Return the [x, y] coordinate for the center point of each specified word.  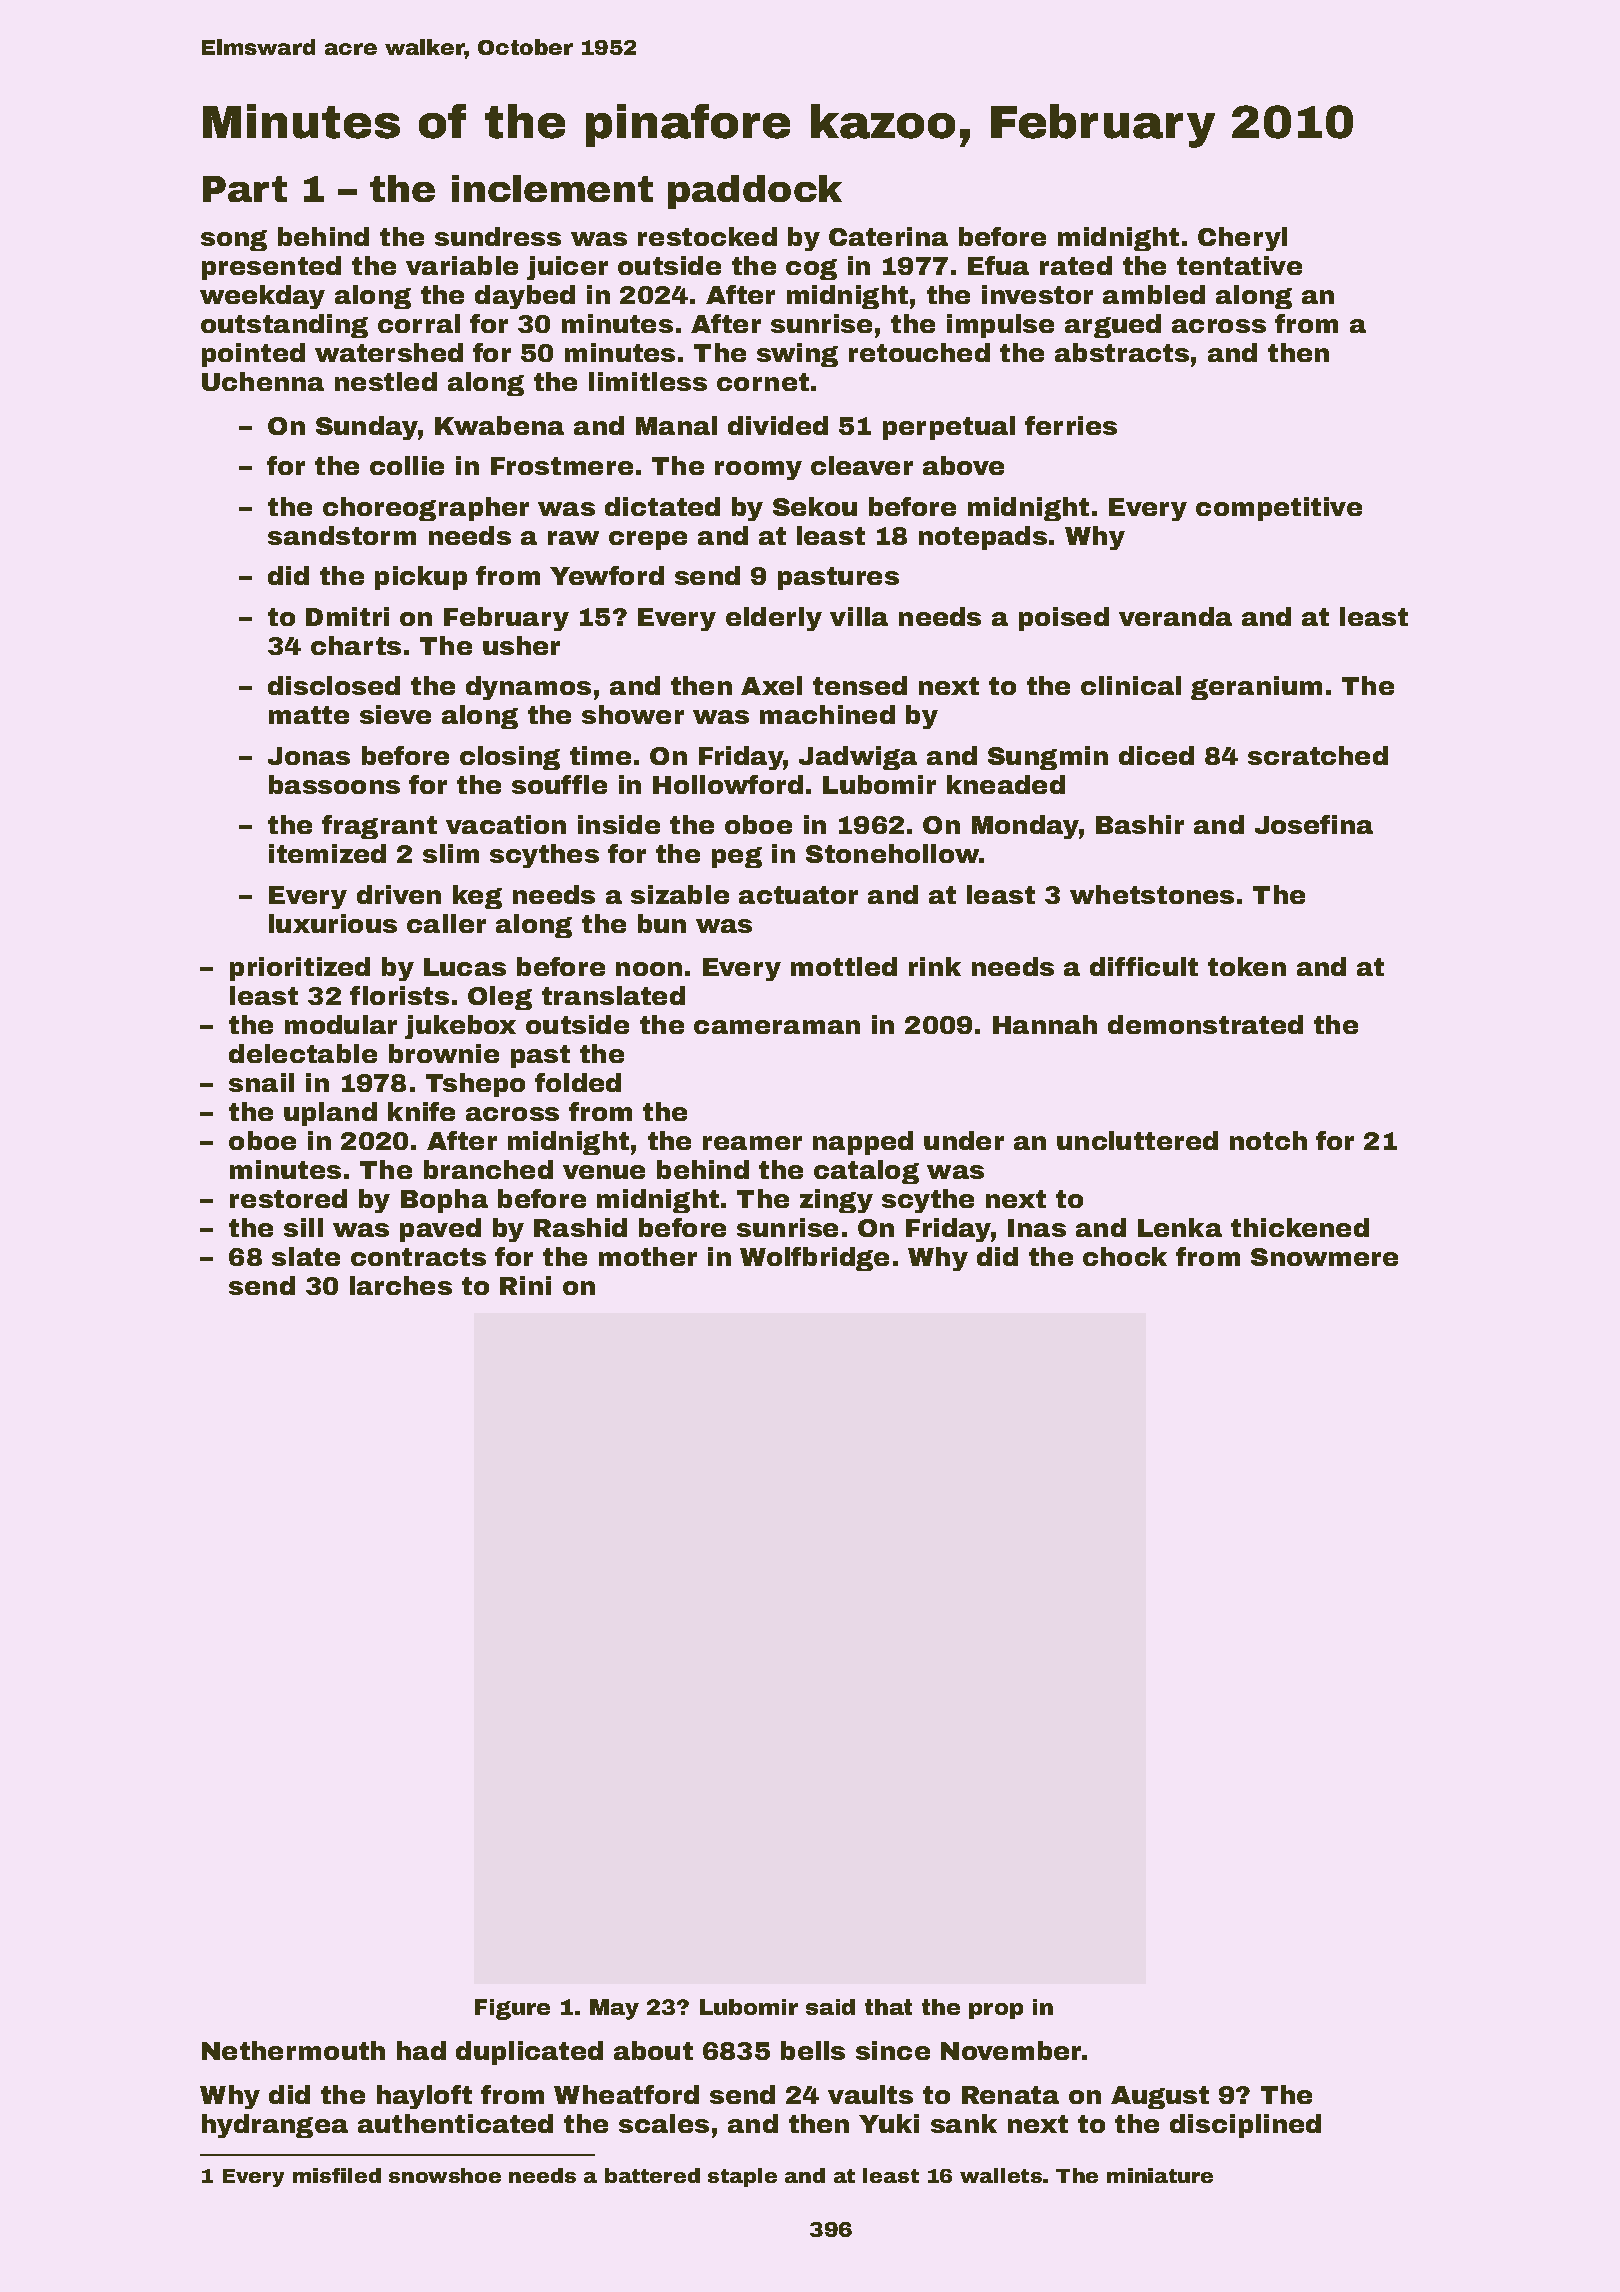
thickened [1300, 1227]
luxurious [333, 923]
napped [863, 1143]
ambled [1154, 294]
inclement [552, 188]
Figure [512, 2009]
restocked [707, 236]
